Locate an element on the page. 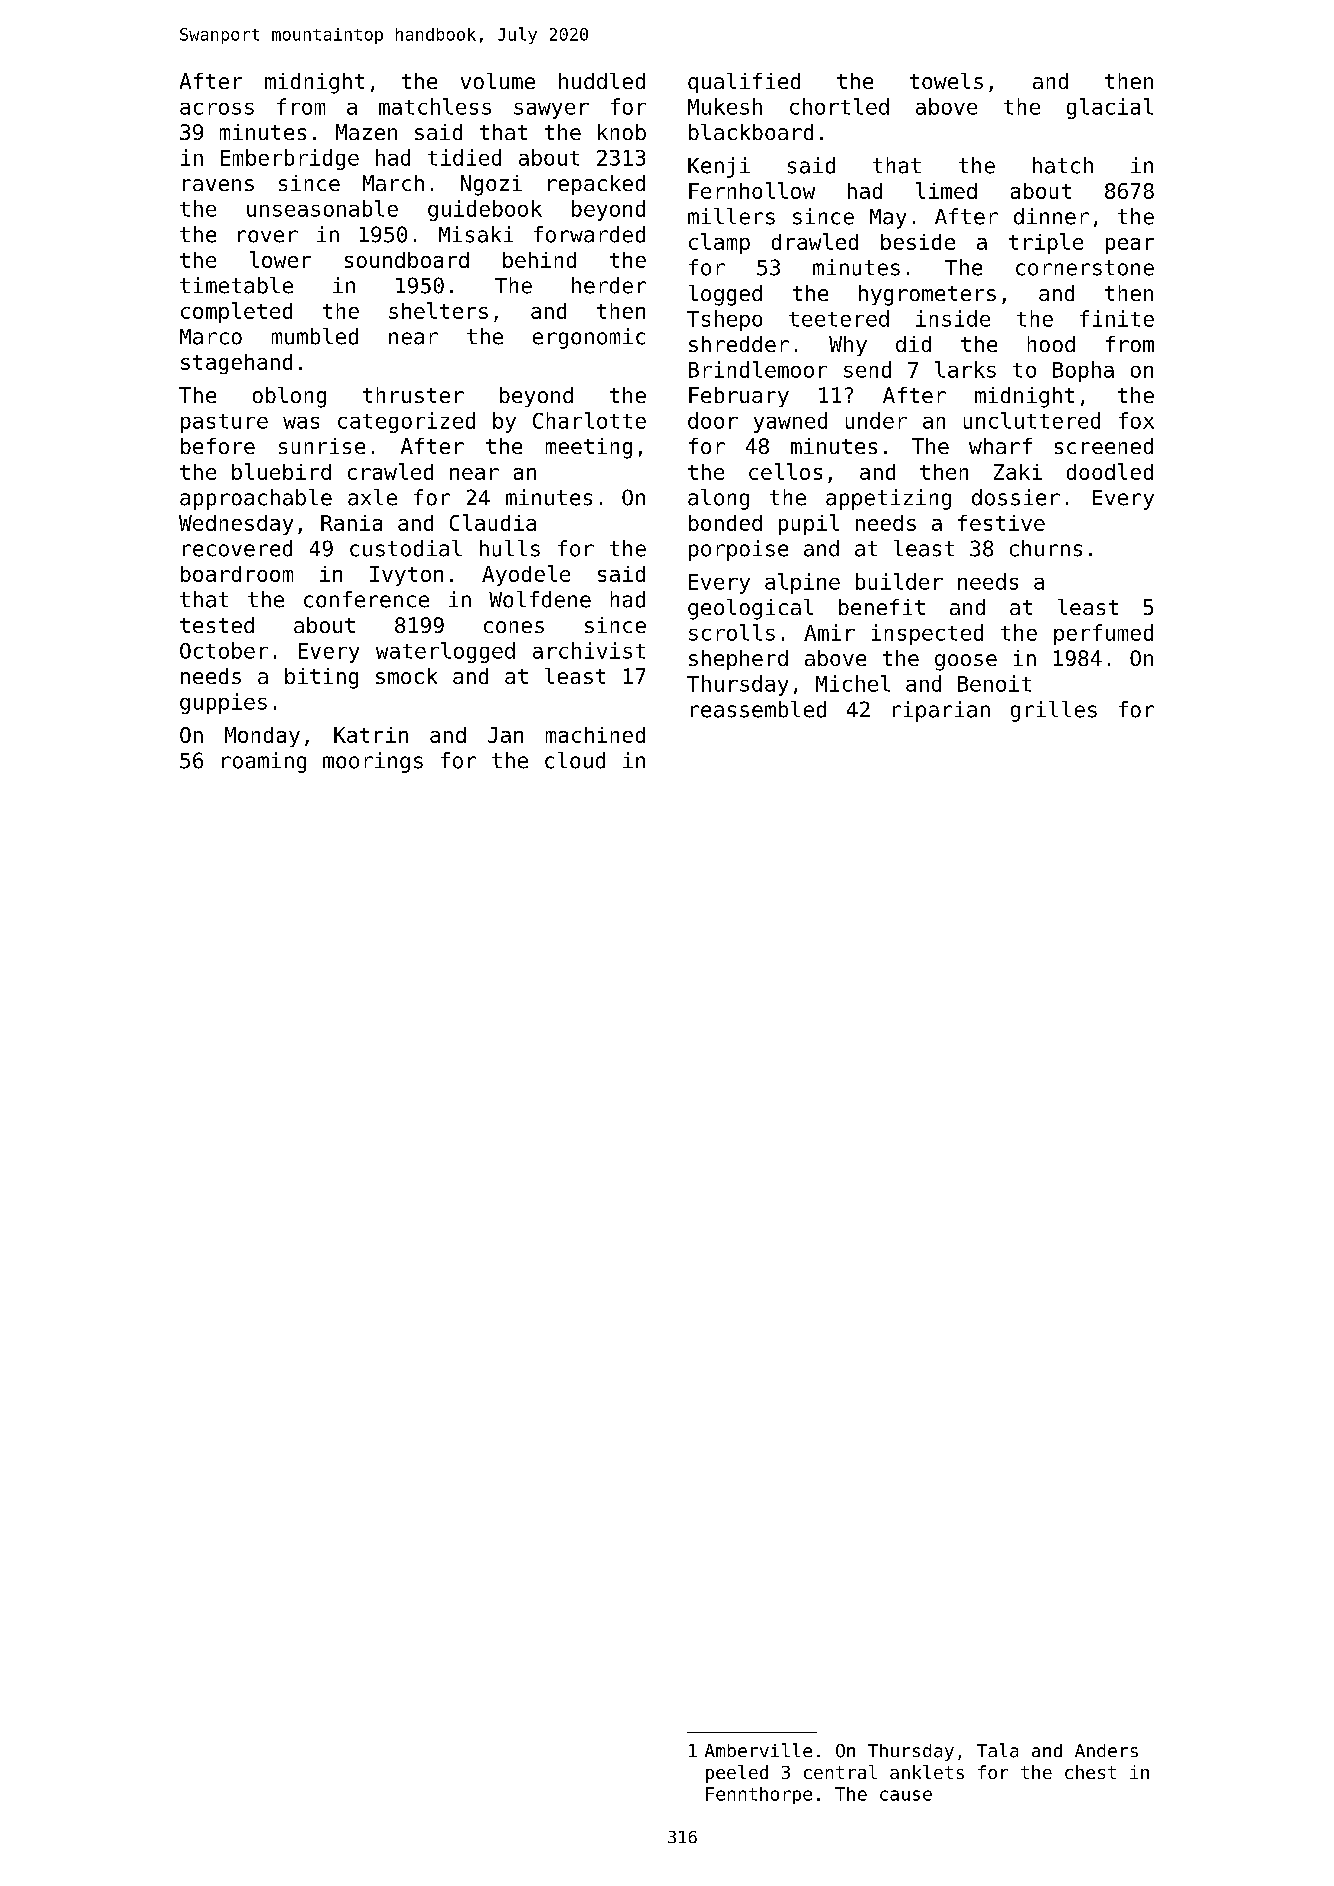  peeled is located at coordinates (737, 1774).
